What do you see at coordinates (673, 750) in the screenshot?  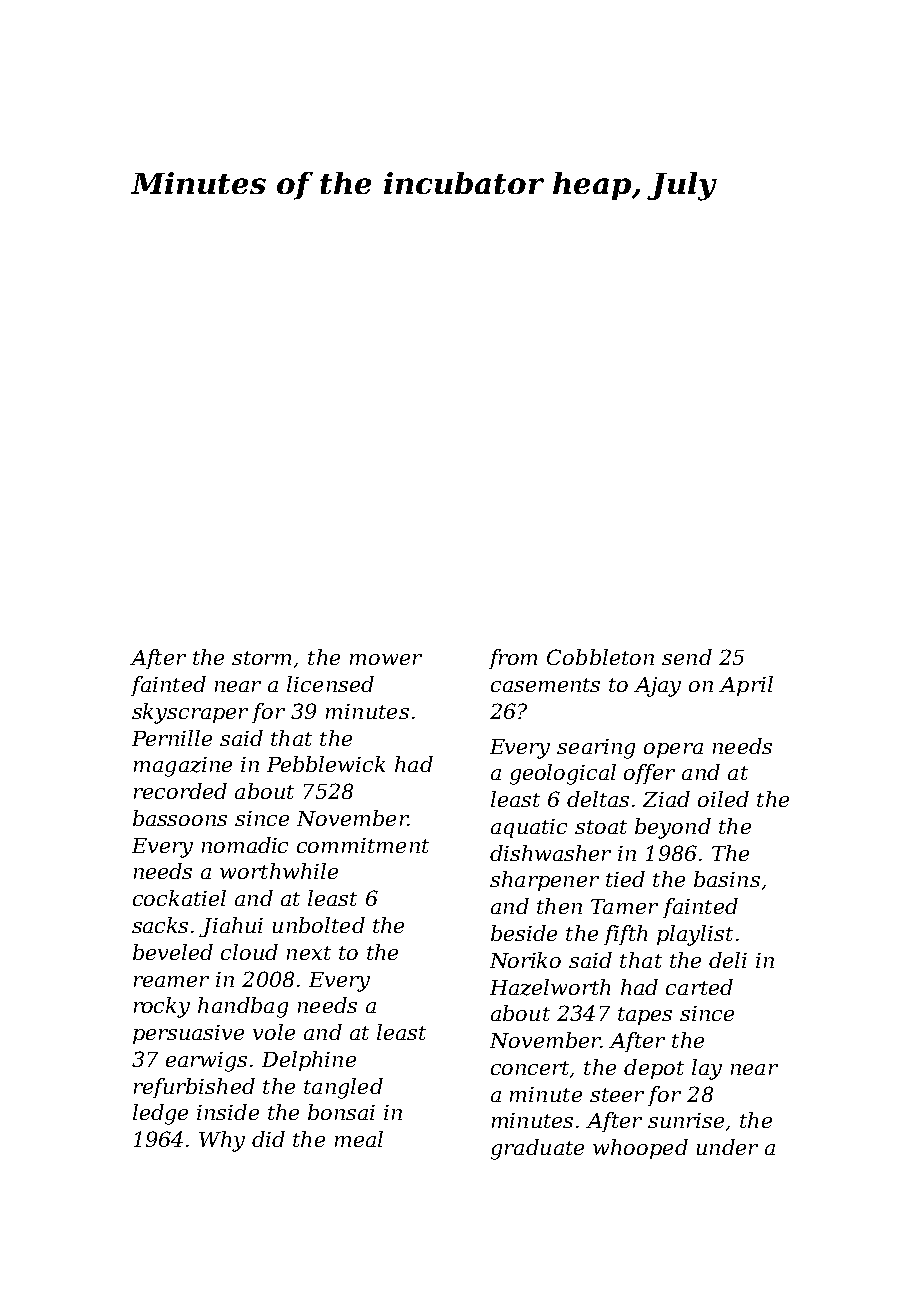 I see `opera` at bounding box center [673, 750].
